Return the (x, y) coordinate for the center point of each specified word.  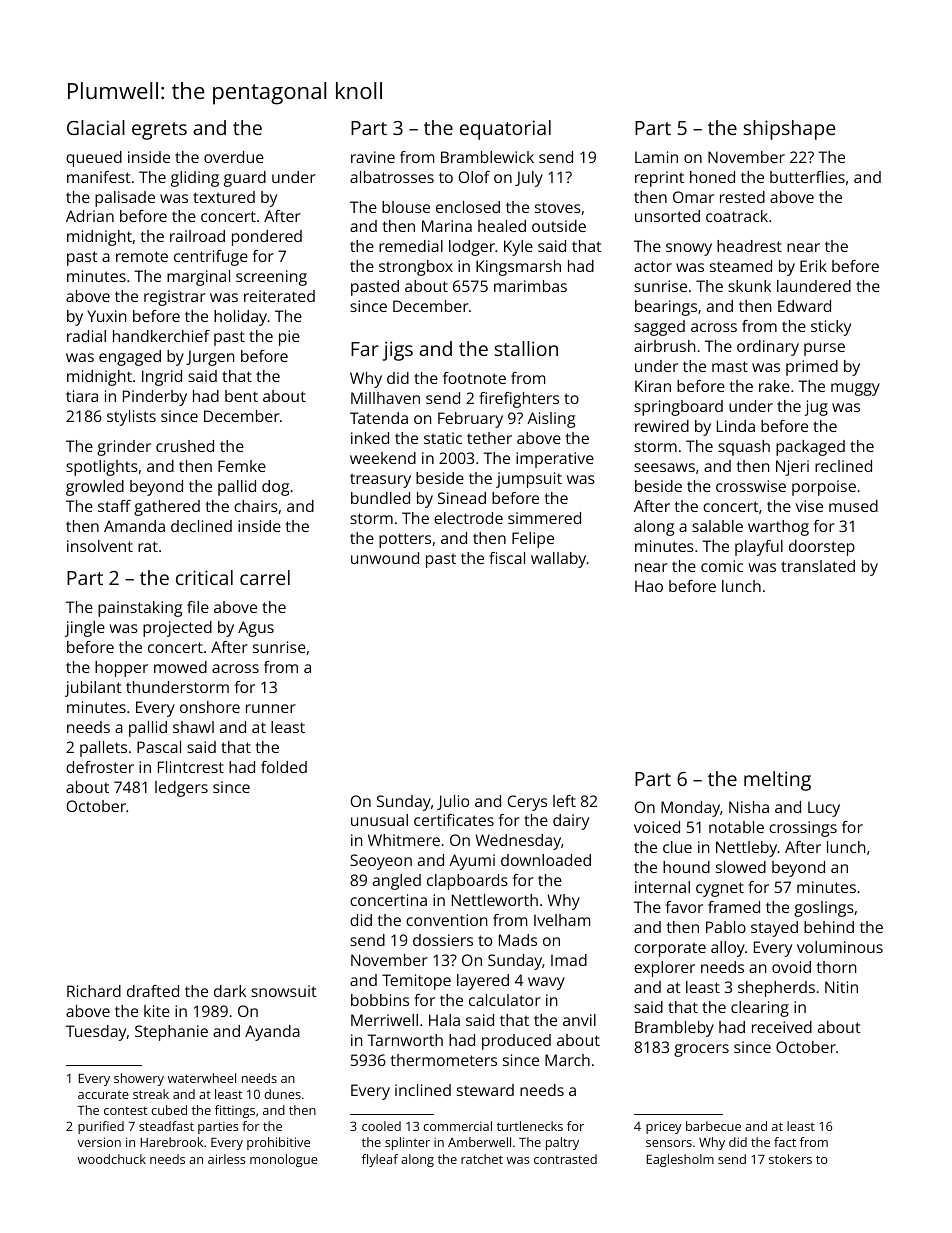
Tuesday (96, 1033)
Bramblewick (487, 157)
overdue (234, 157)
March (567, 1060)
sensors (669, 1143)
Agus (256, 629)
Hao (649, 586)
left (564, 801)
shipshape (789, 130)
